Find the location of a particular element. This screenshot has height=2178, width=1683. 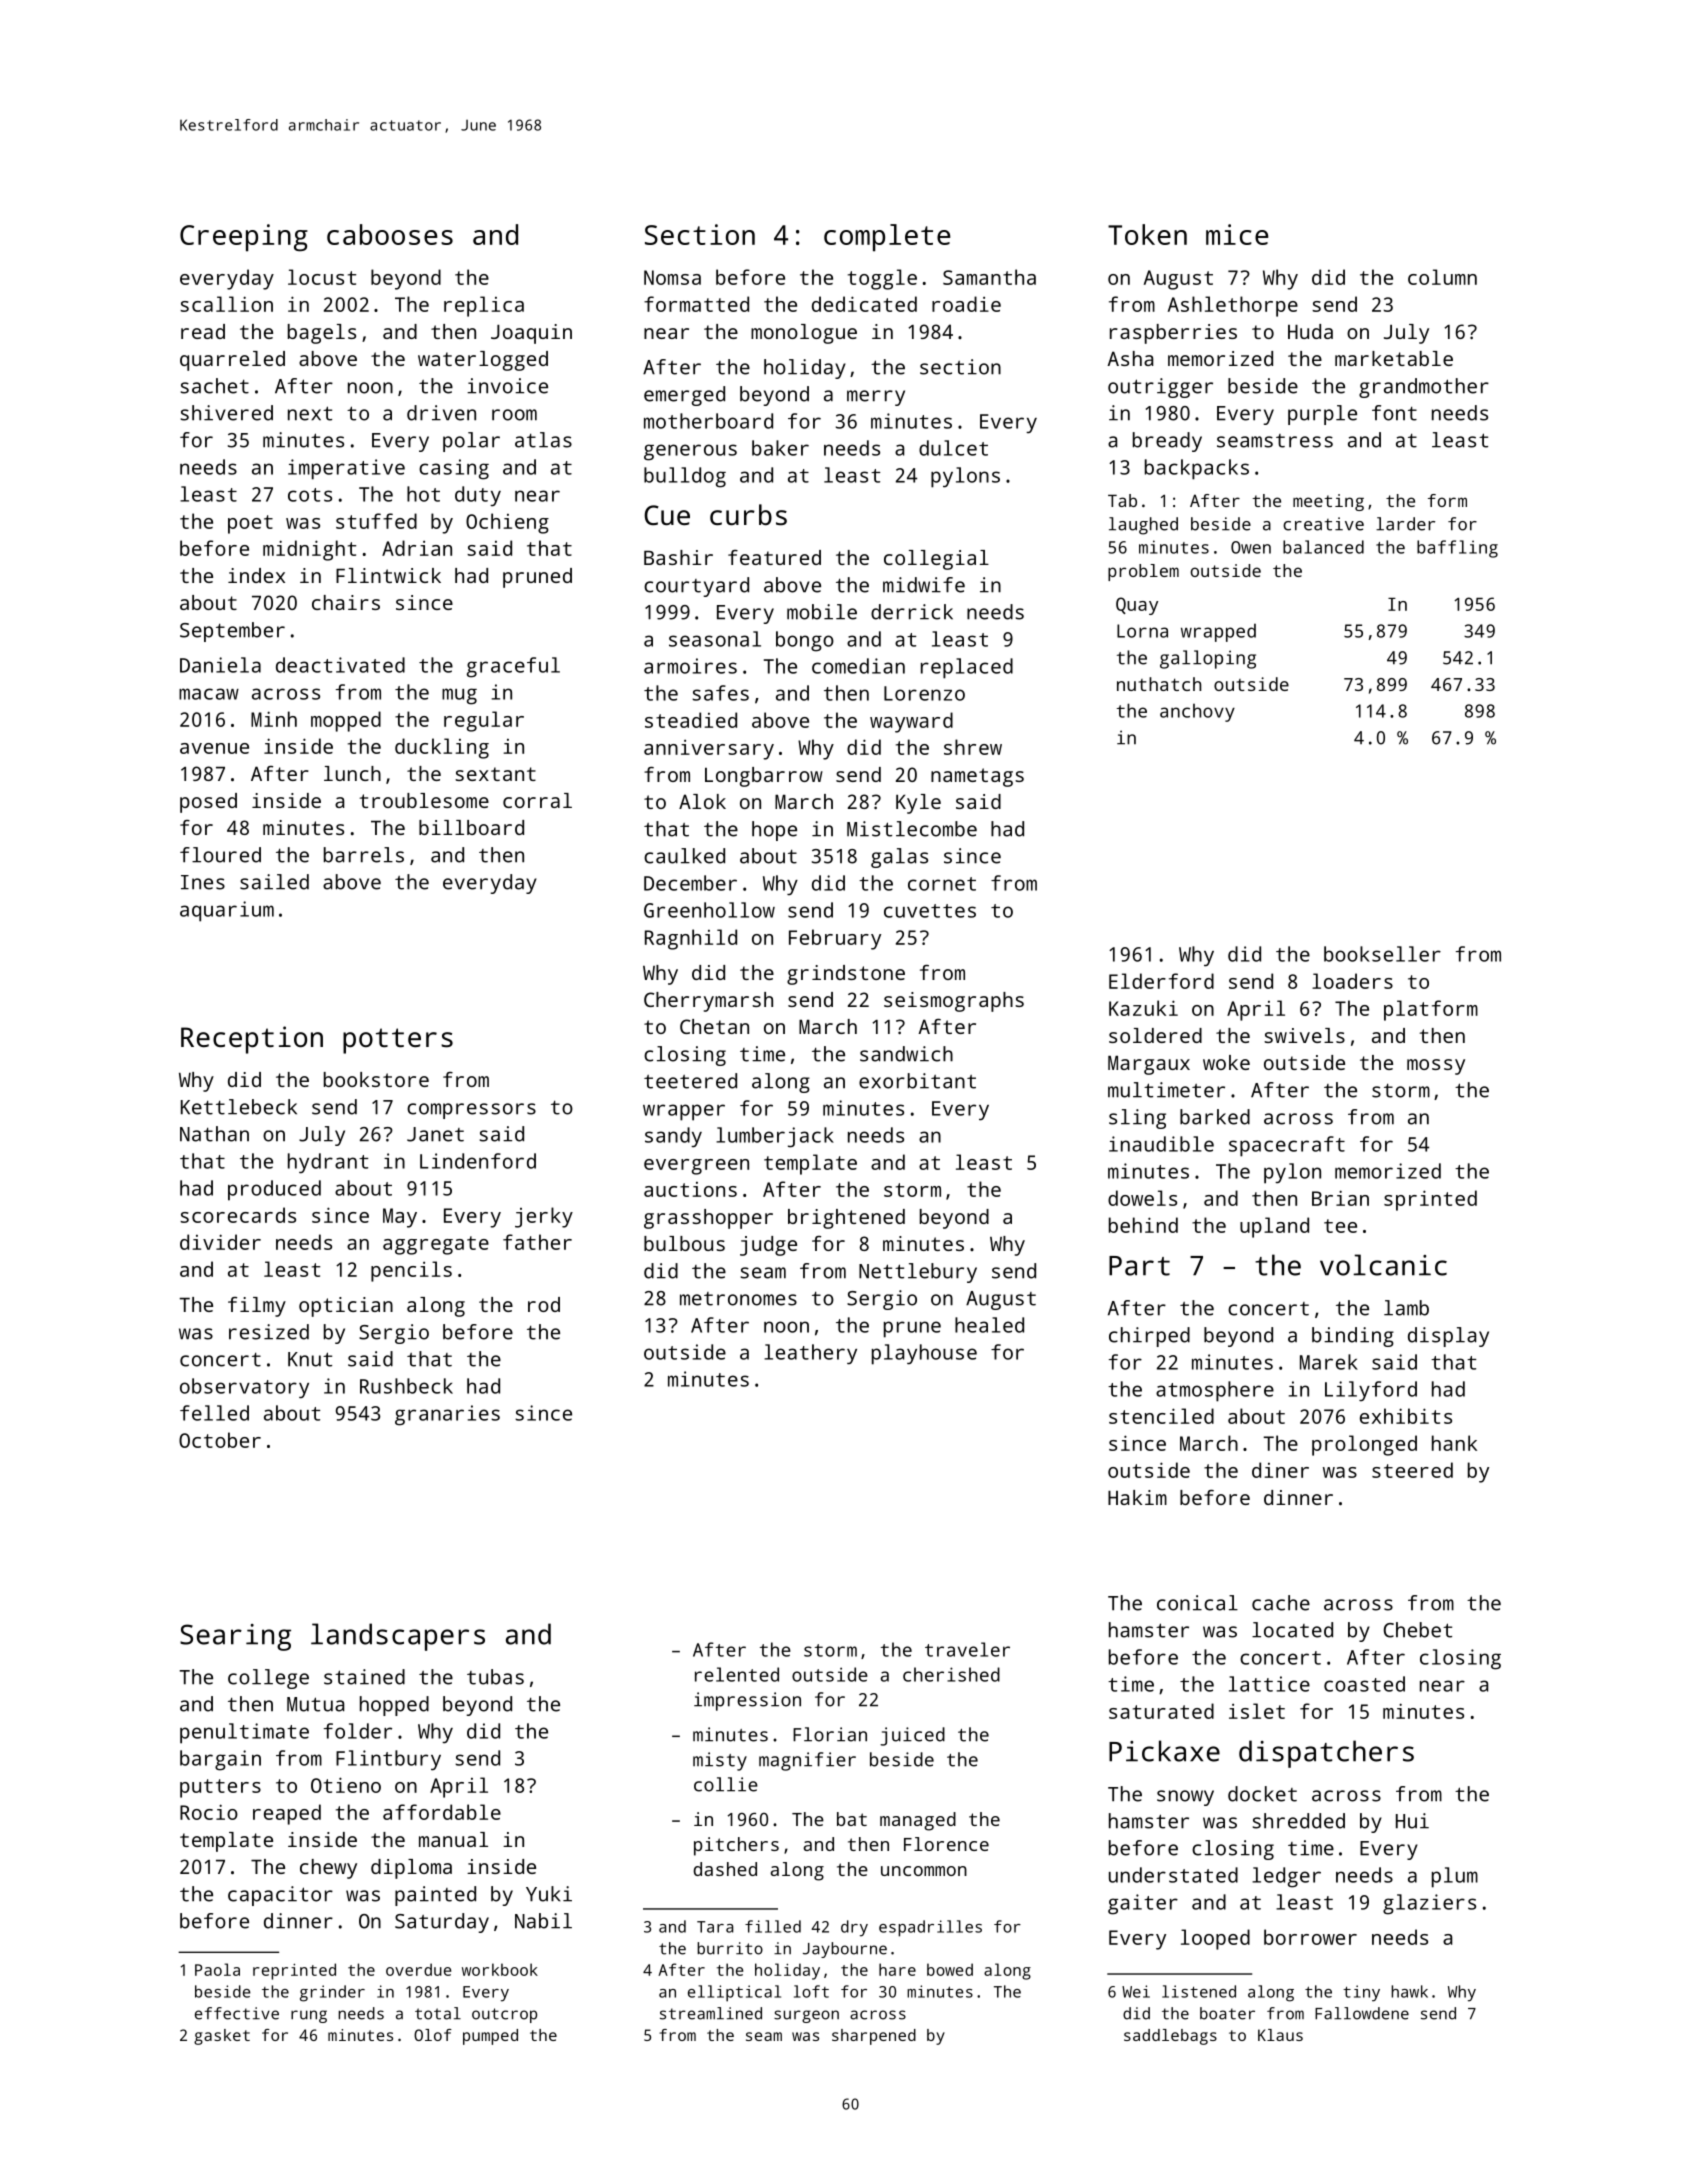

Token is located at coordinates (1147, 234).
